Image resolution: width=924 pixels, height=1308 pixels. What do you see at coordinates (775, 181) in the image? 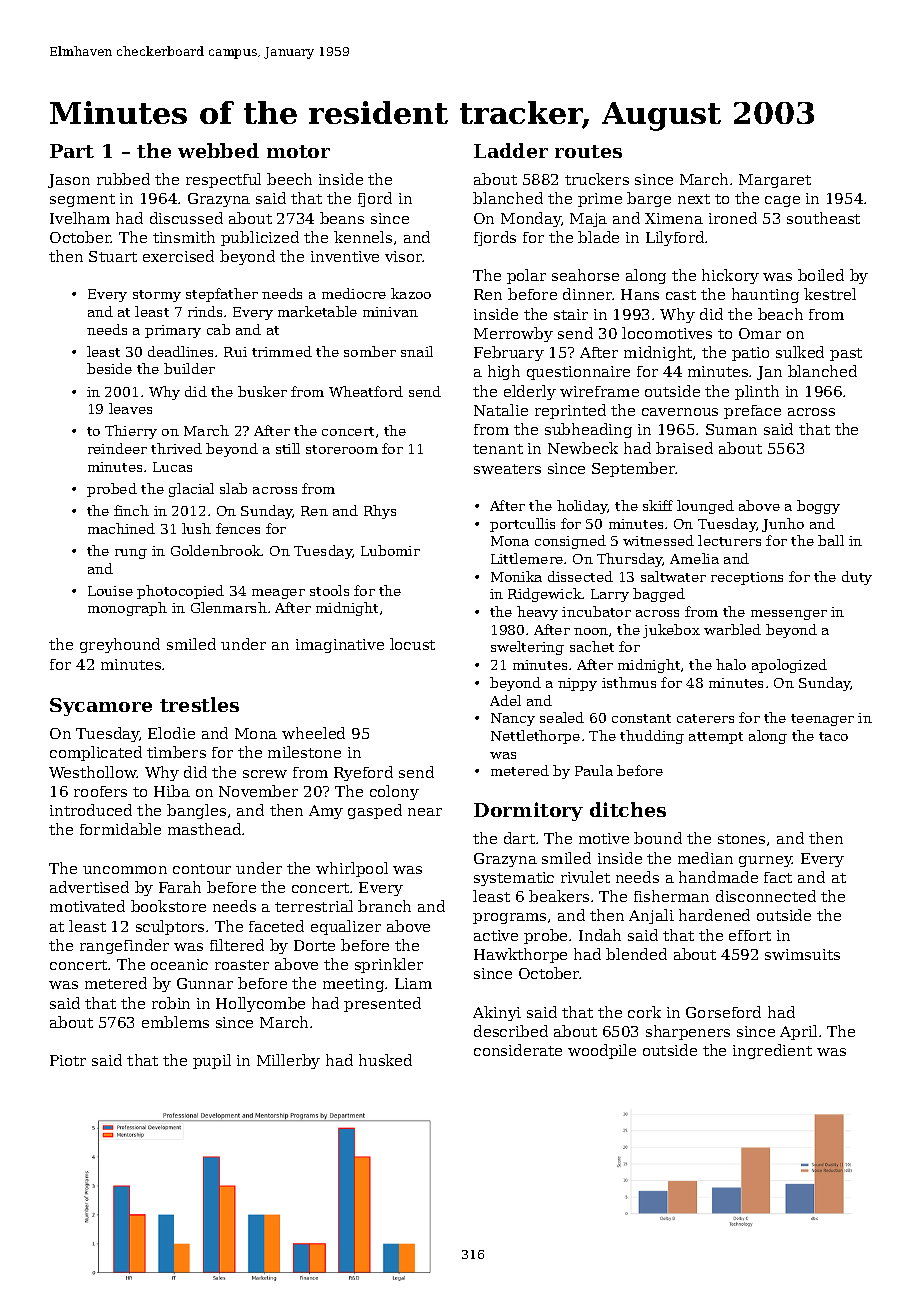
I see `Margaret` at bounding box center [775, 181].
